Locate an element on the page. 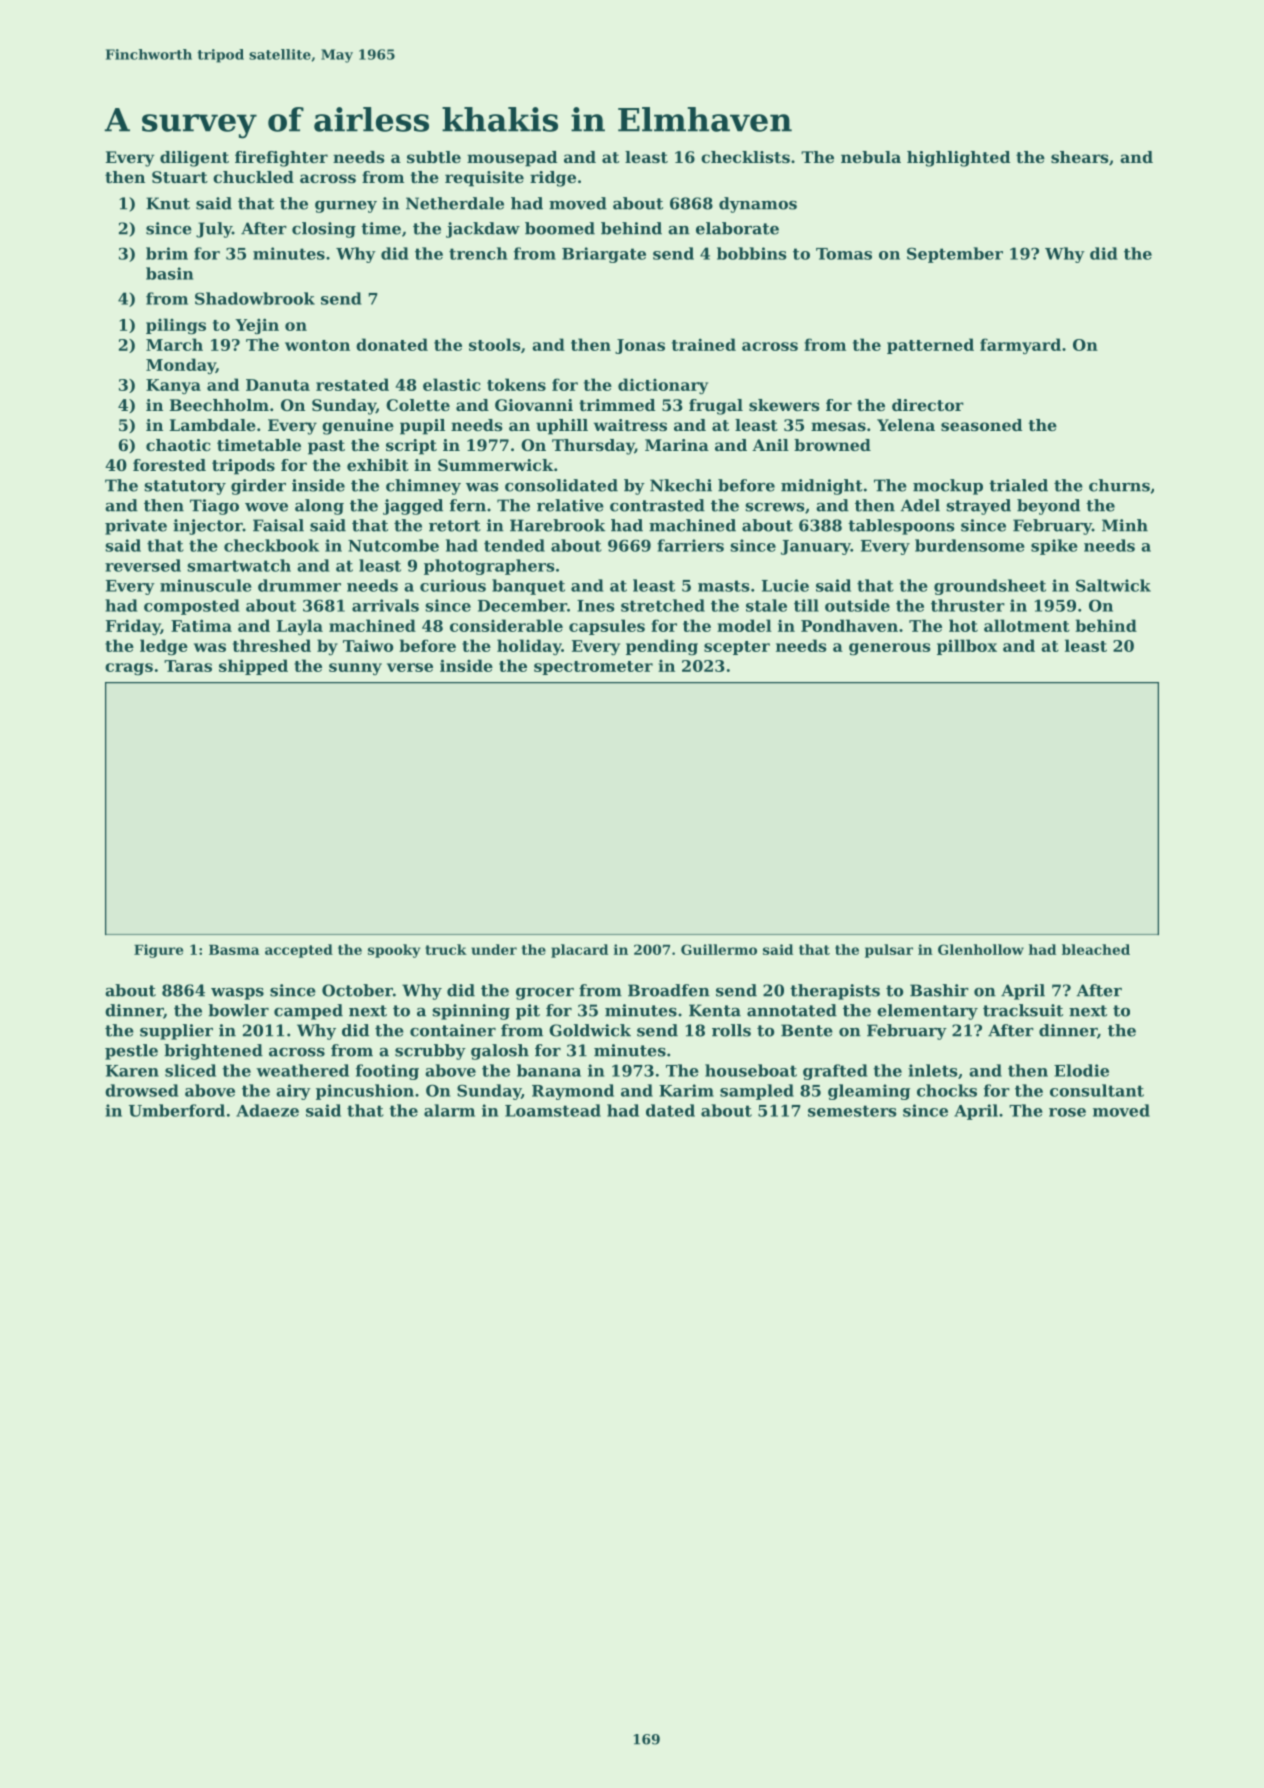 Image resolution: width=1264 pixels, height=1788 pixels. farmyard is located at coordinates (1020, 346).
